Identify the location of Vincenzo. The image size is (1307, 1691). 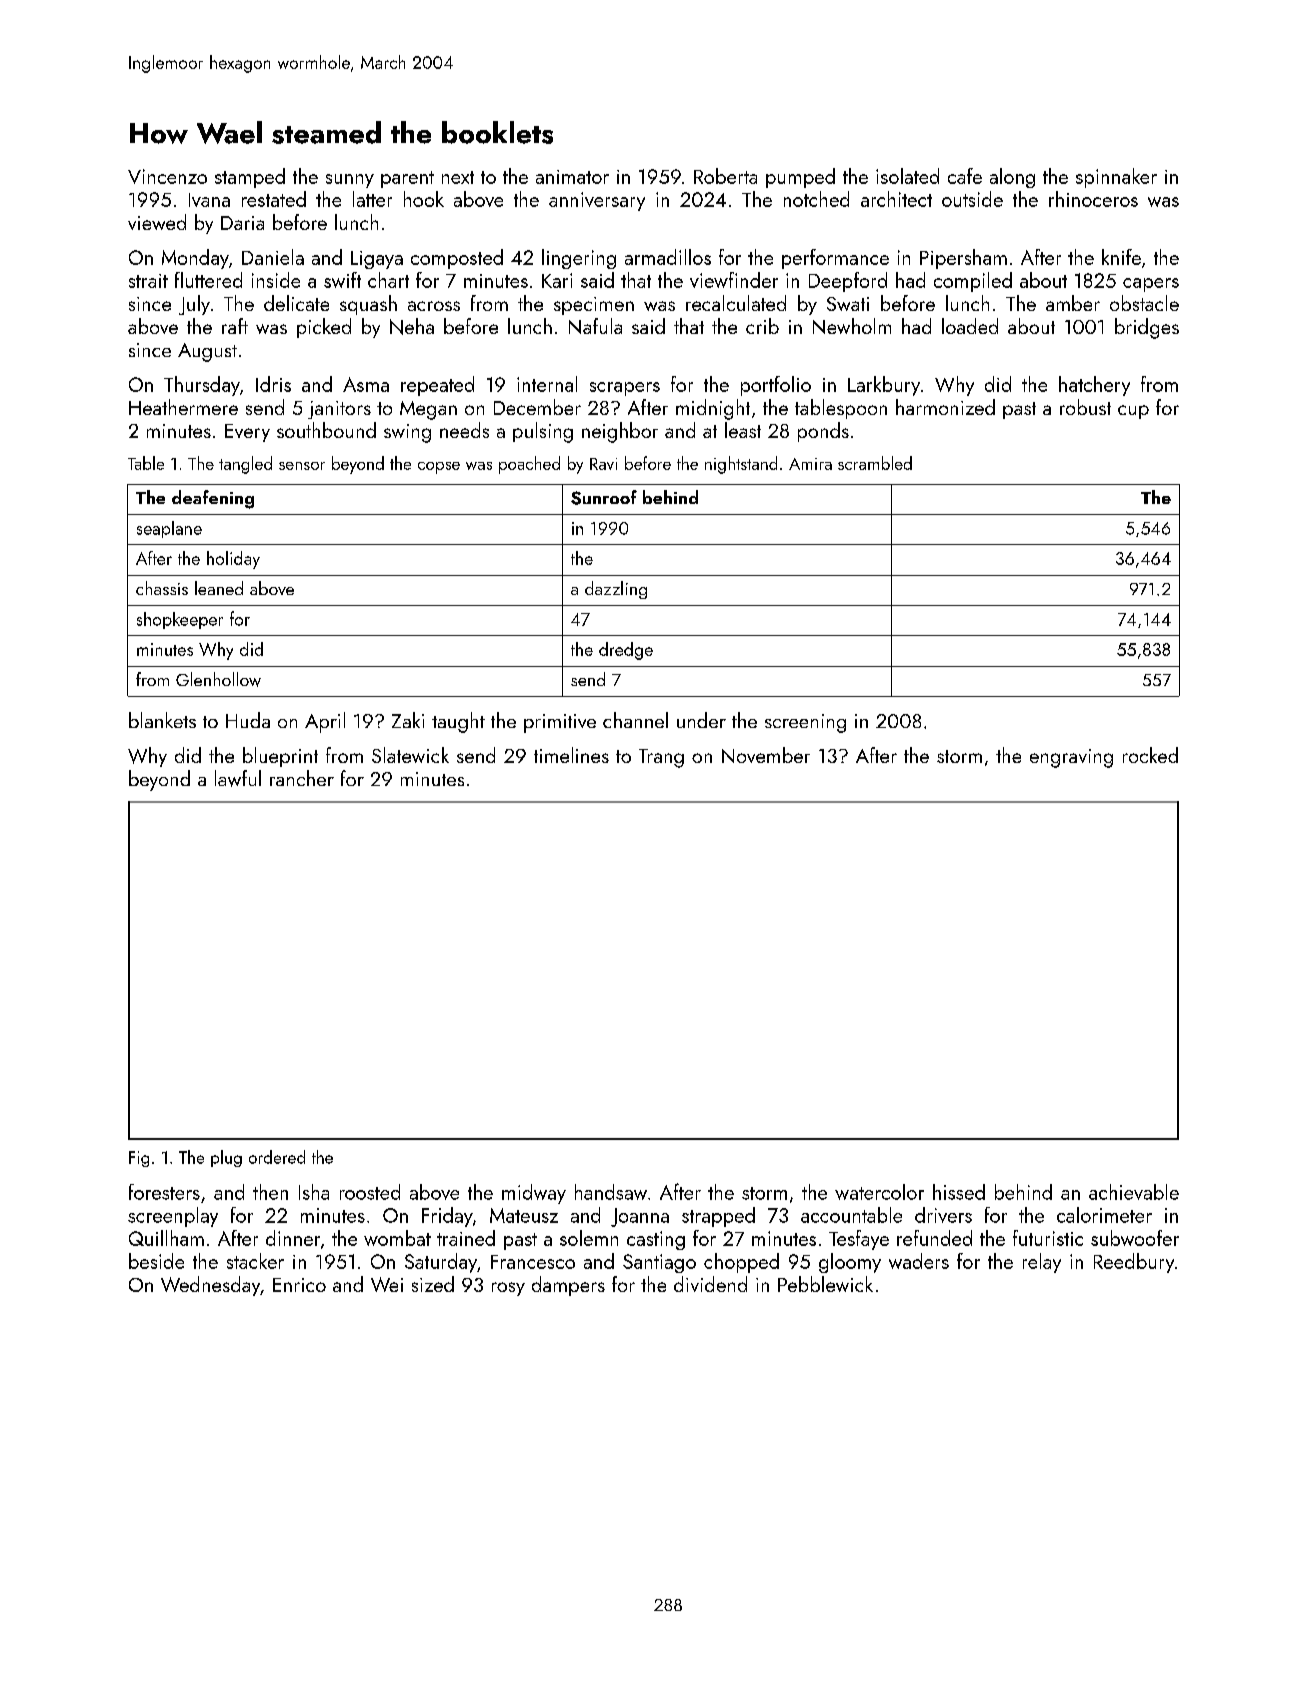
(167, 176).
